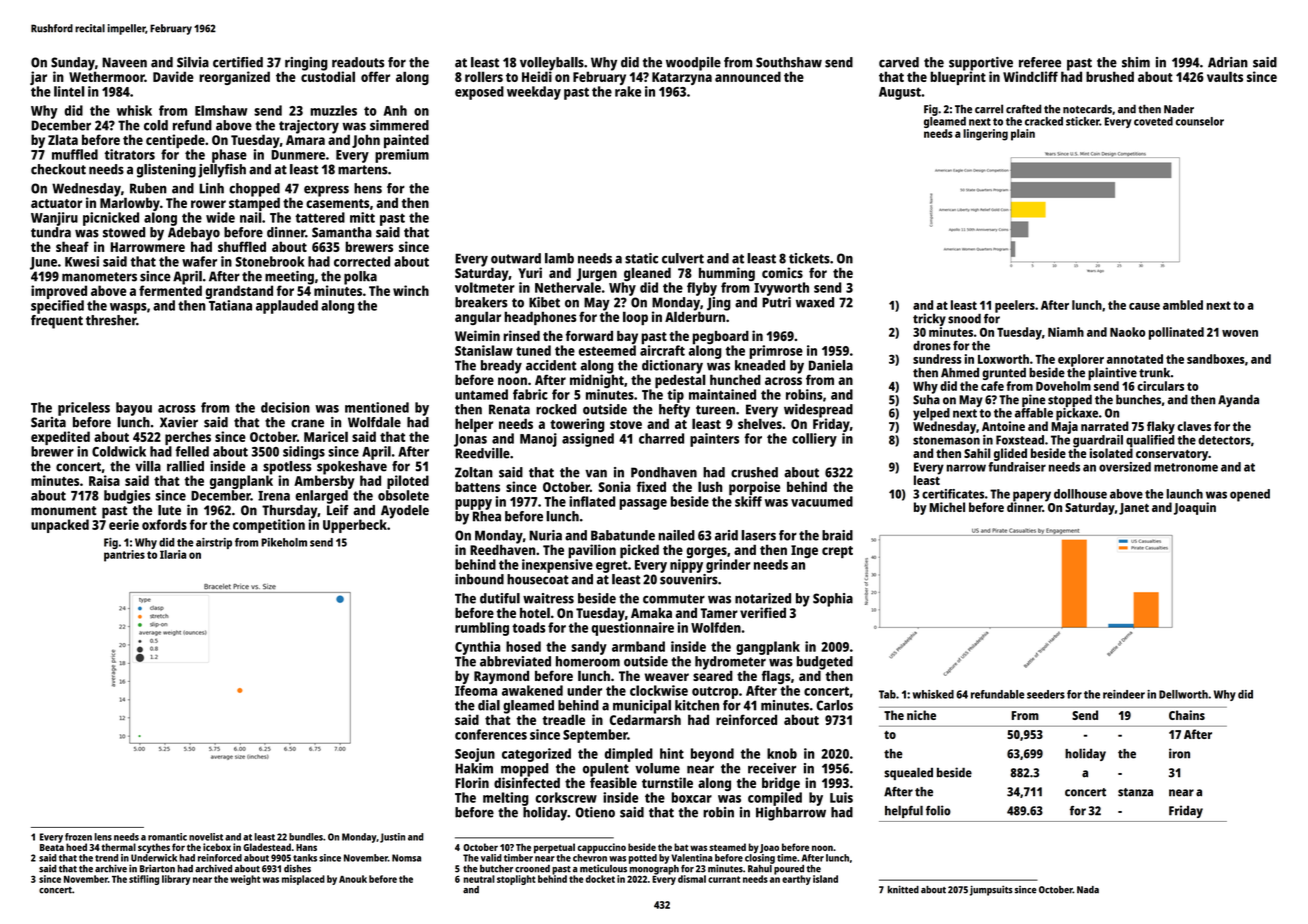 The width and height of the screenshot is (1308, 924). I want to click on awakened, so click(532, 690).
